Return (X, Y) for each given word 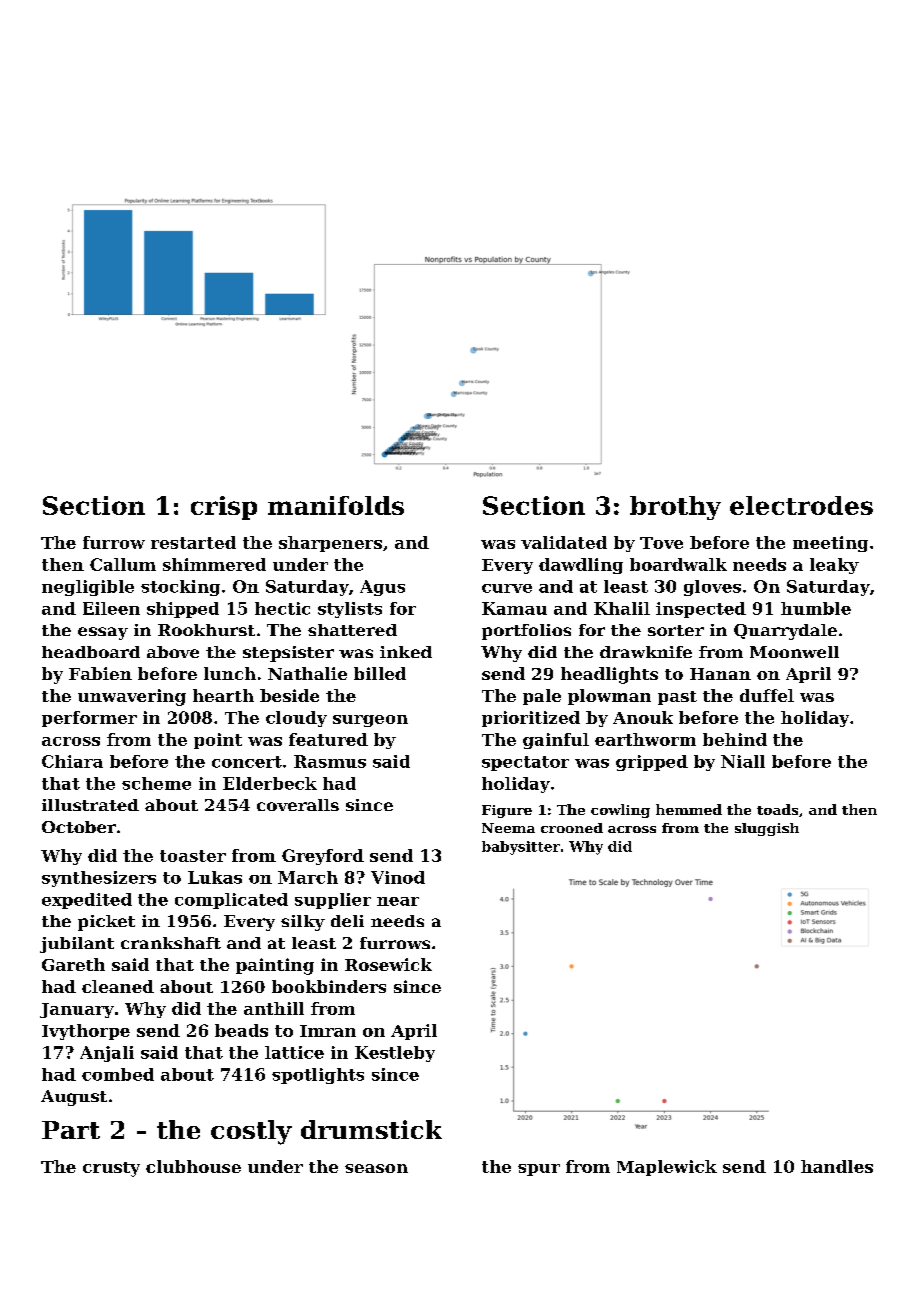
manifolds (336, 505)
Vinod (398, 877)
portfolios (526, 632)
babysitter (521, 848)
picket (106, 923)
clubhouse (193, 1166)
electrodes (801, 505)
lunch (230, 673)
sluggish (767, 829)
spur (539, 1170)
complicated (231, 901)
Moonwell (794, 652)
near (398, 901)
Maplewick (667, 1168)
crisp (224, 508)
